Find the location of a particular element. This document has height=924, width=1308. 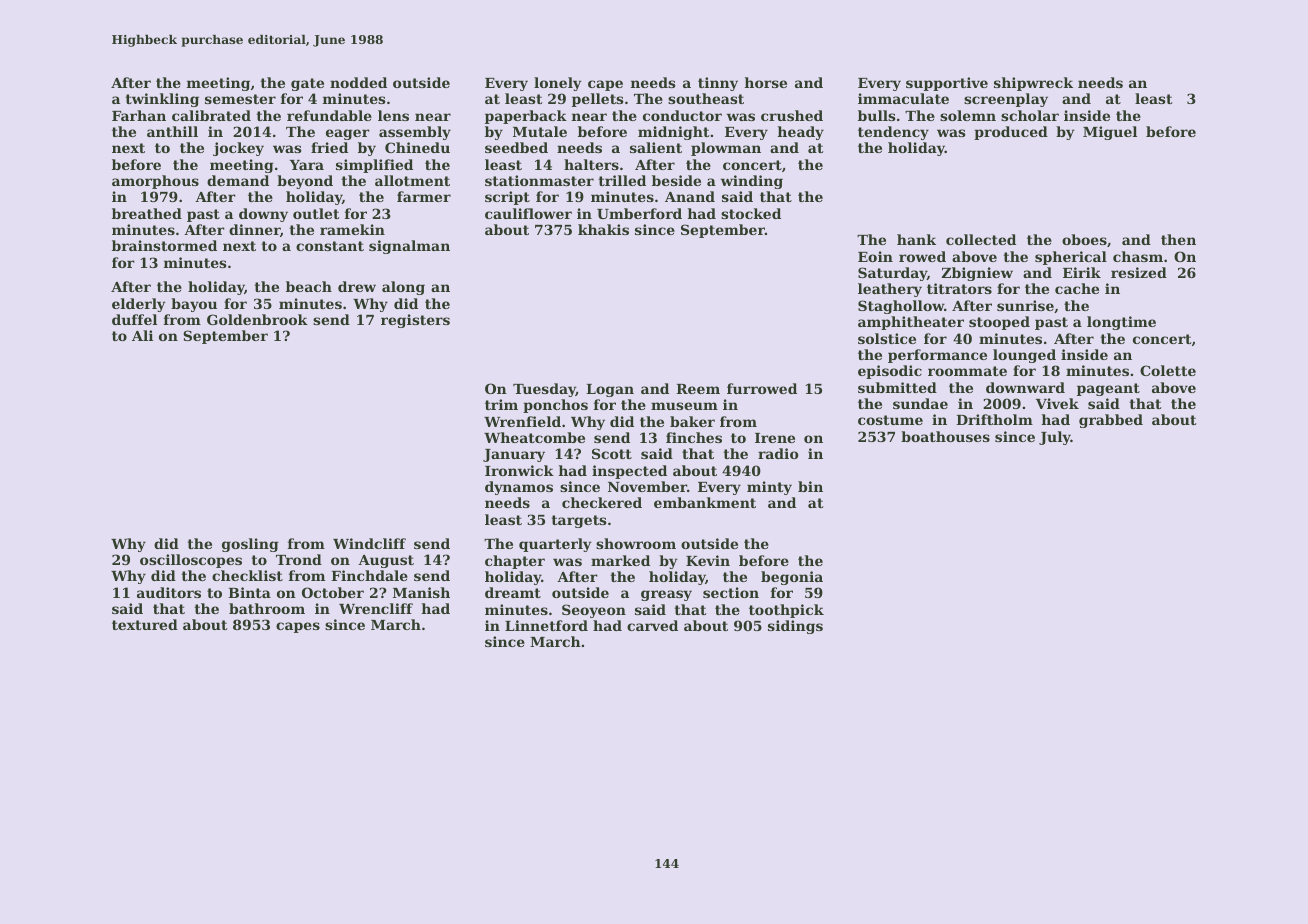

Linnetford is located at coordinates (546, 625).
